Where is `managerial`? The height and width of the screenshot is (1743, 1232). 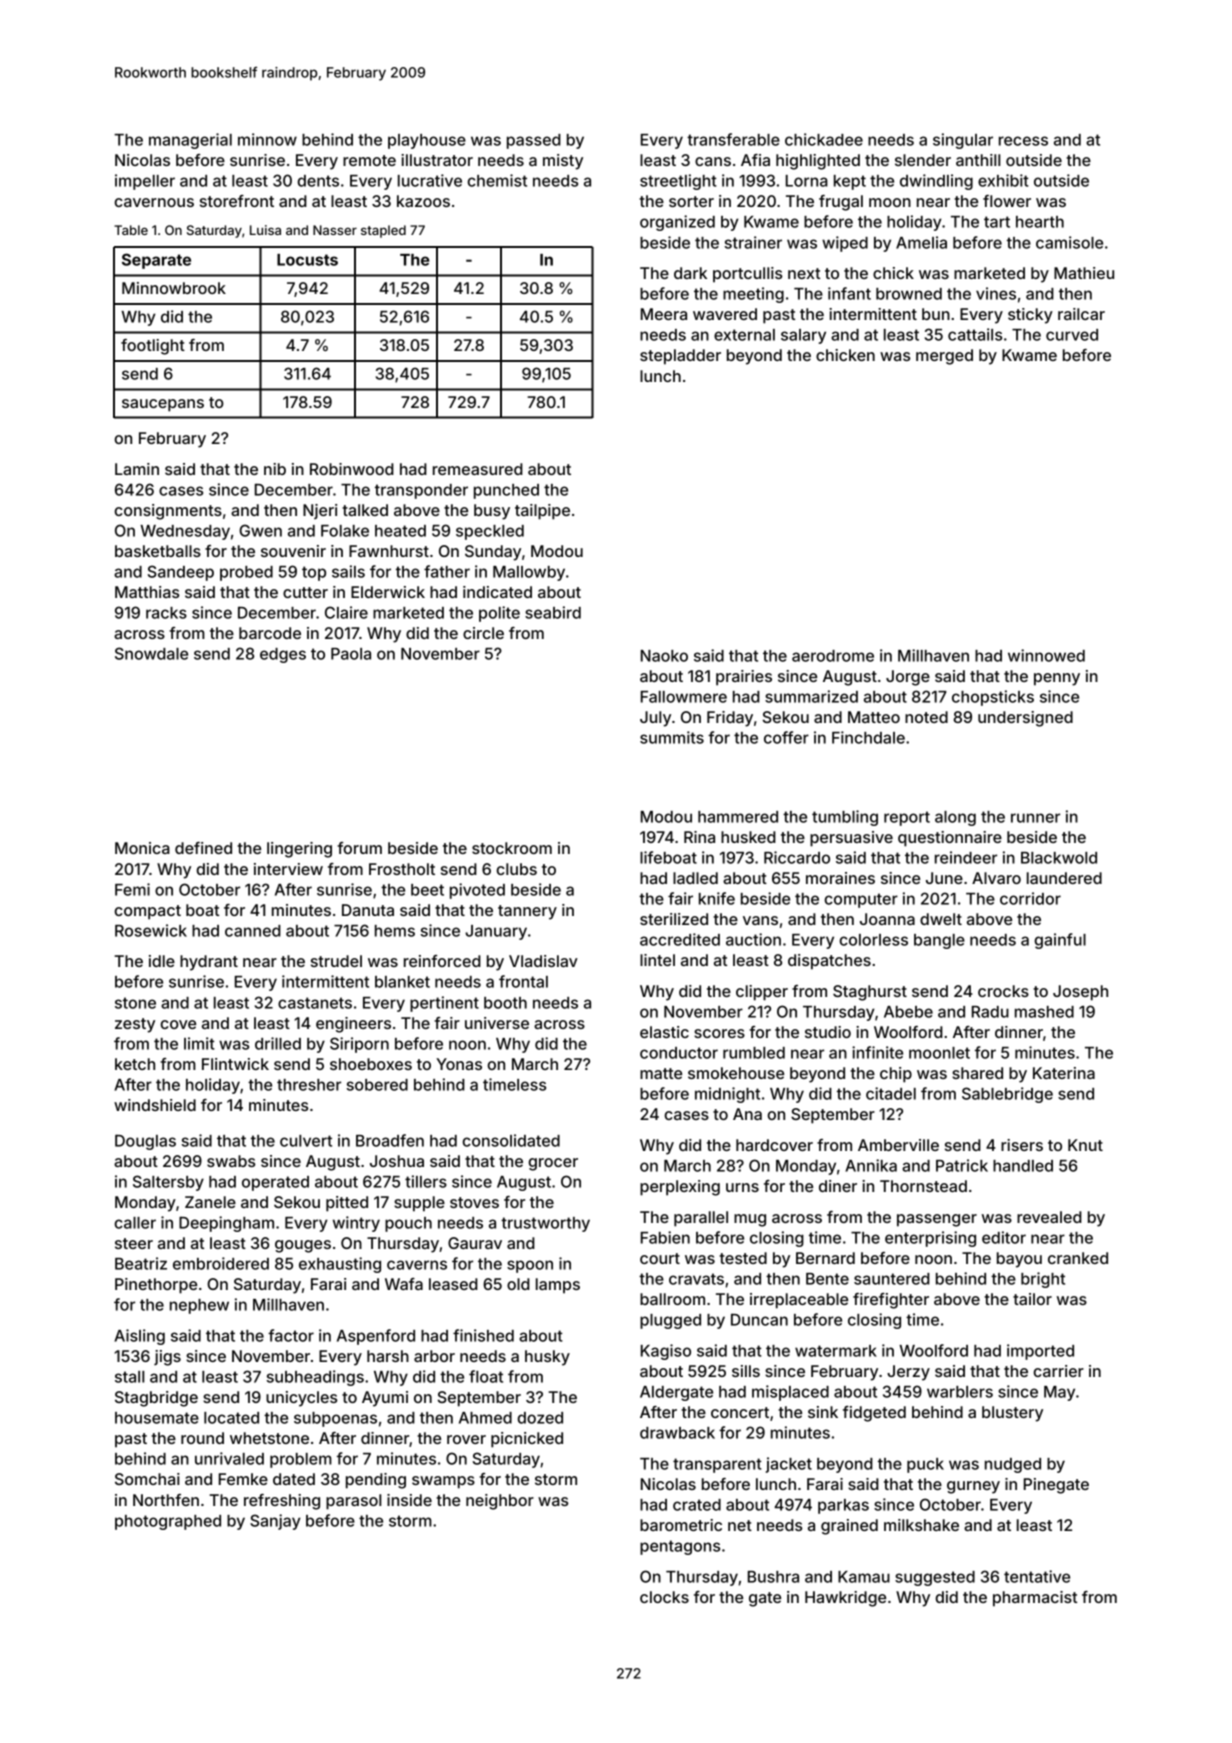
managerial is located at coordinates (190, 141).
